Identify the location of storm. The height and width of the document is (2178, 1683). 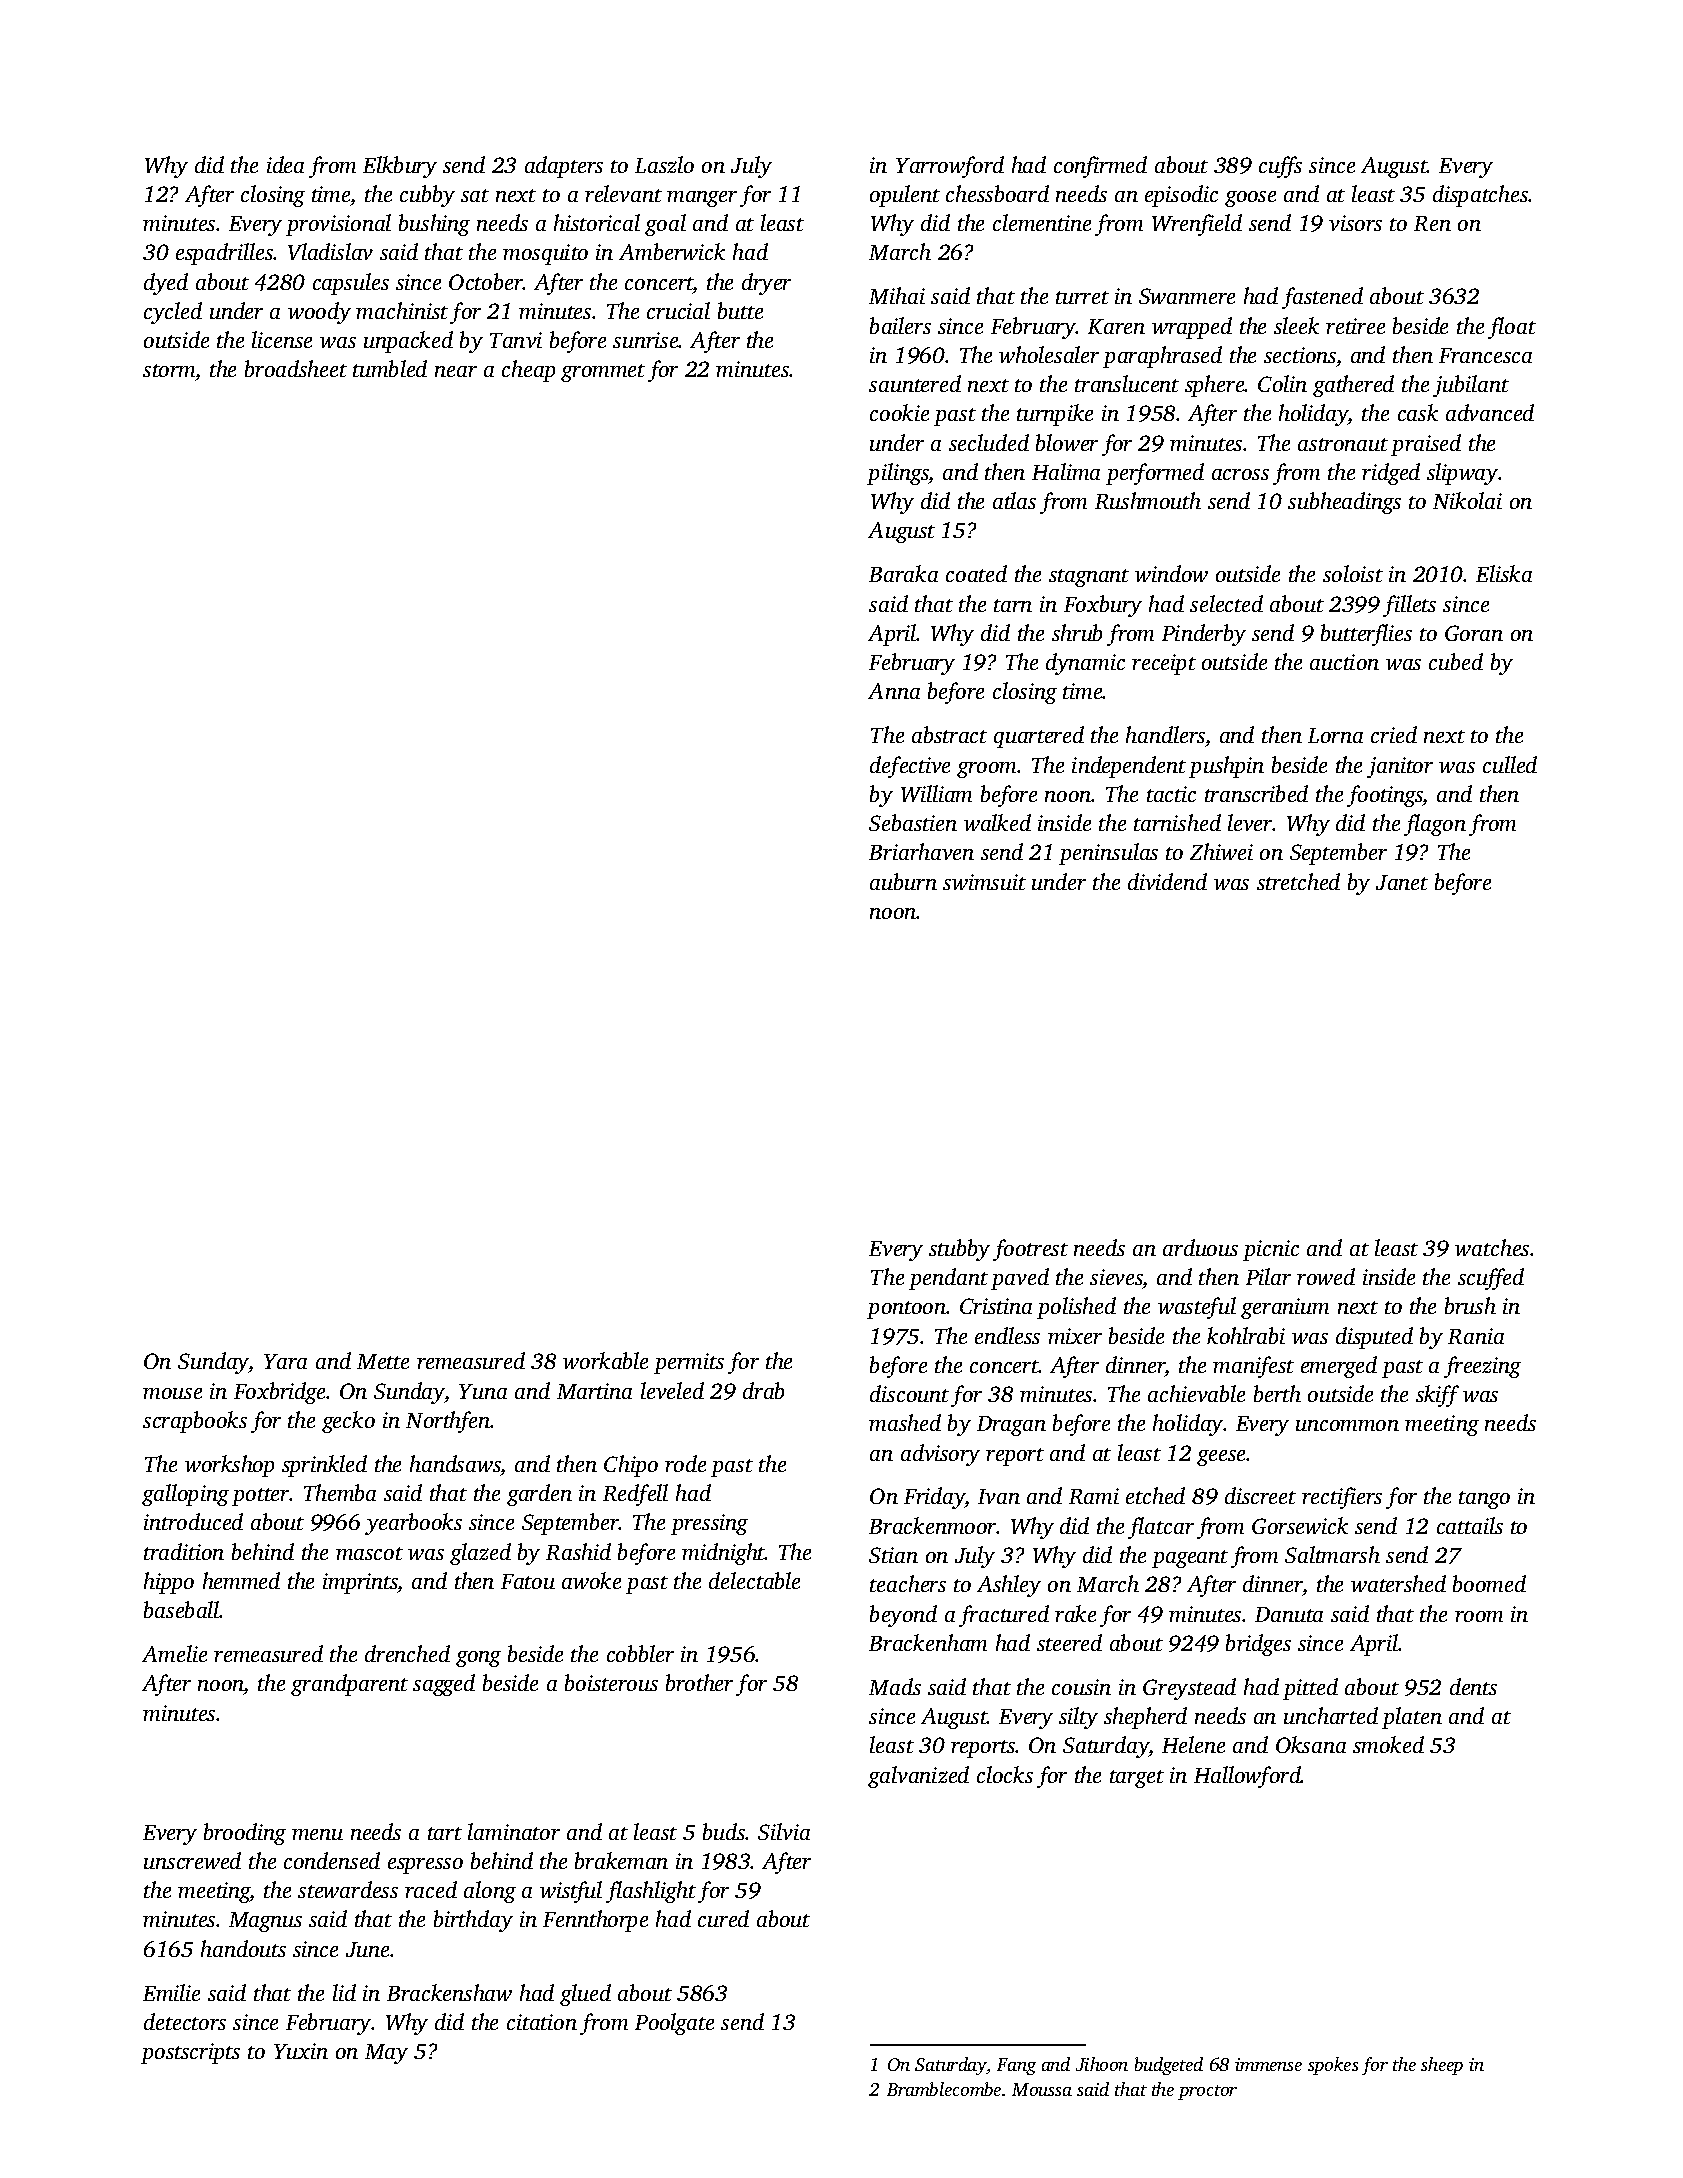
(169, 372).
